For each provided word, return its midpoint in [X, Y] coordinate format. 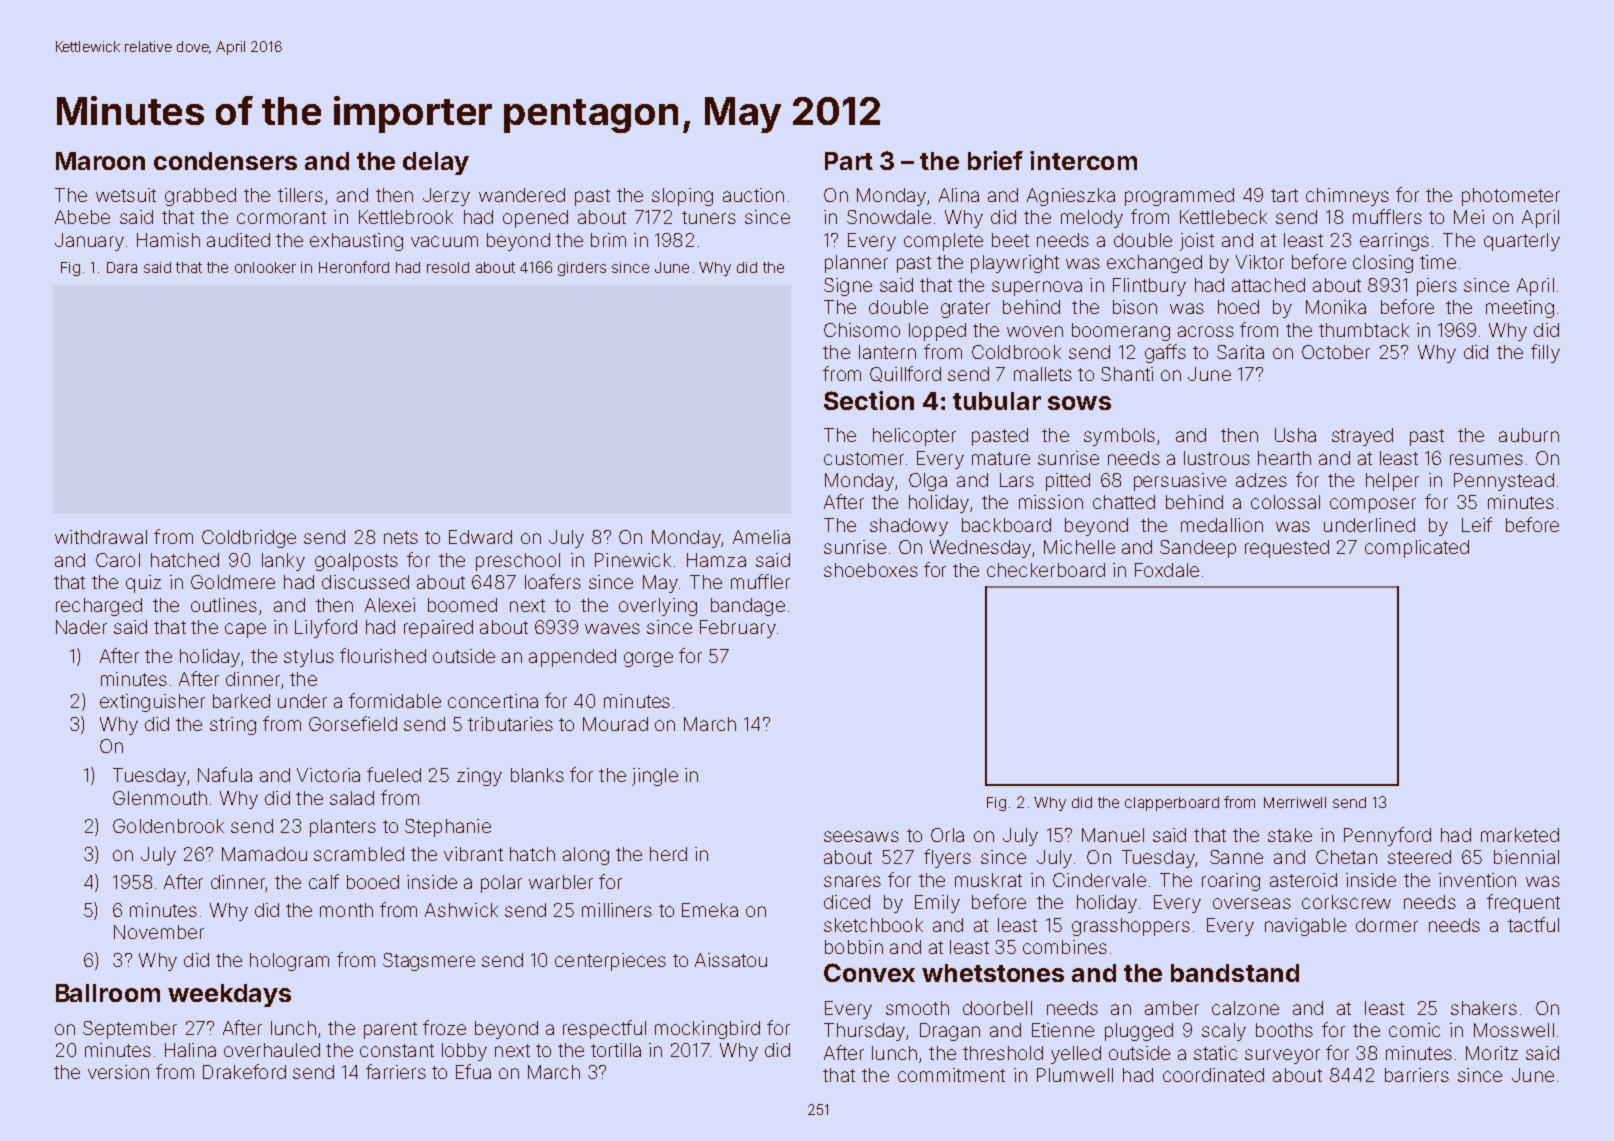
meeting [1520, 309]
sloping [682, 197]
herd [668, 854]
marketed [1520, 835]
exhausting [356, 242]
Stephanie [448, 828]
